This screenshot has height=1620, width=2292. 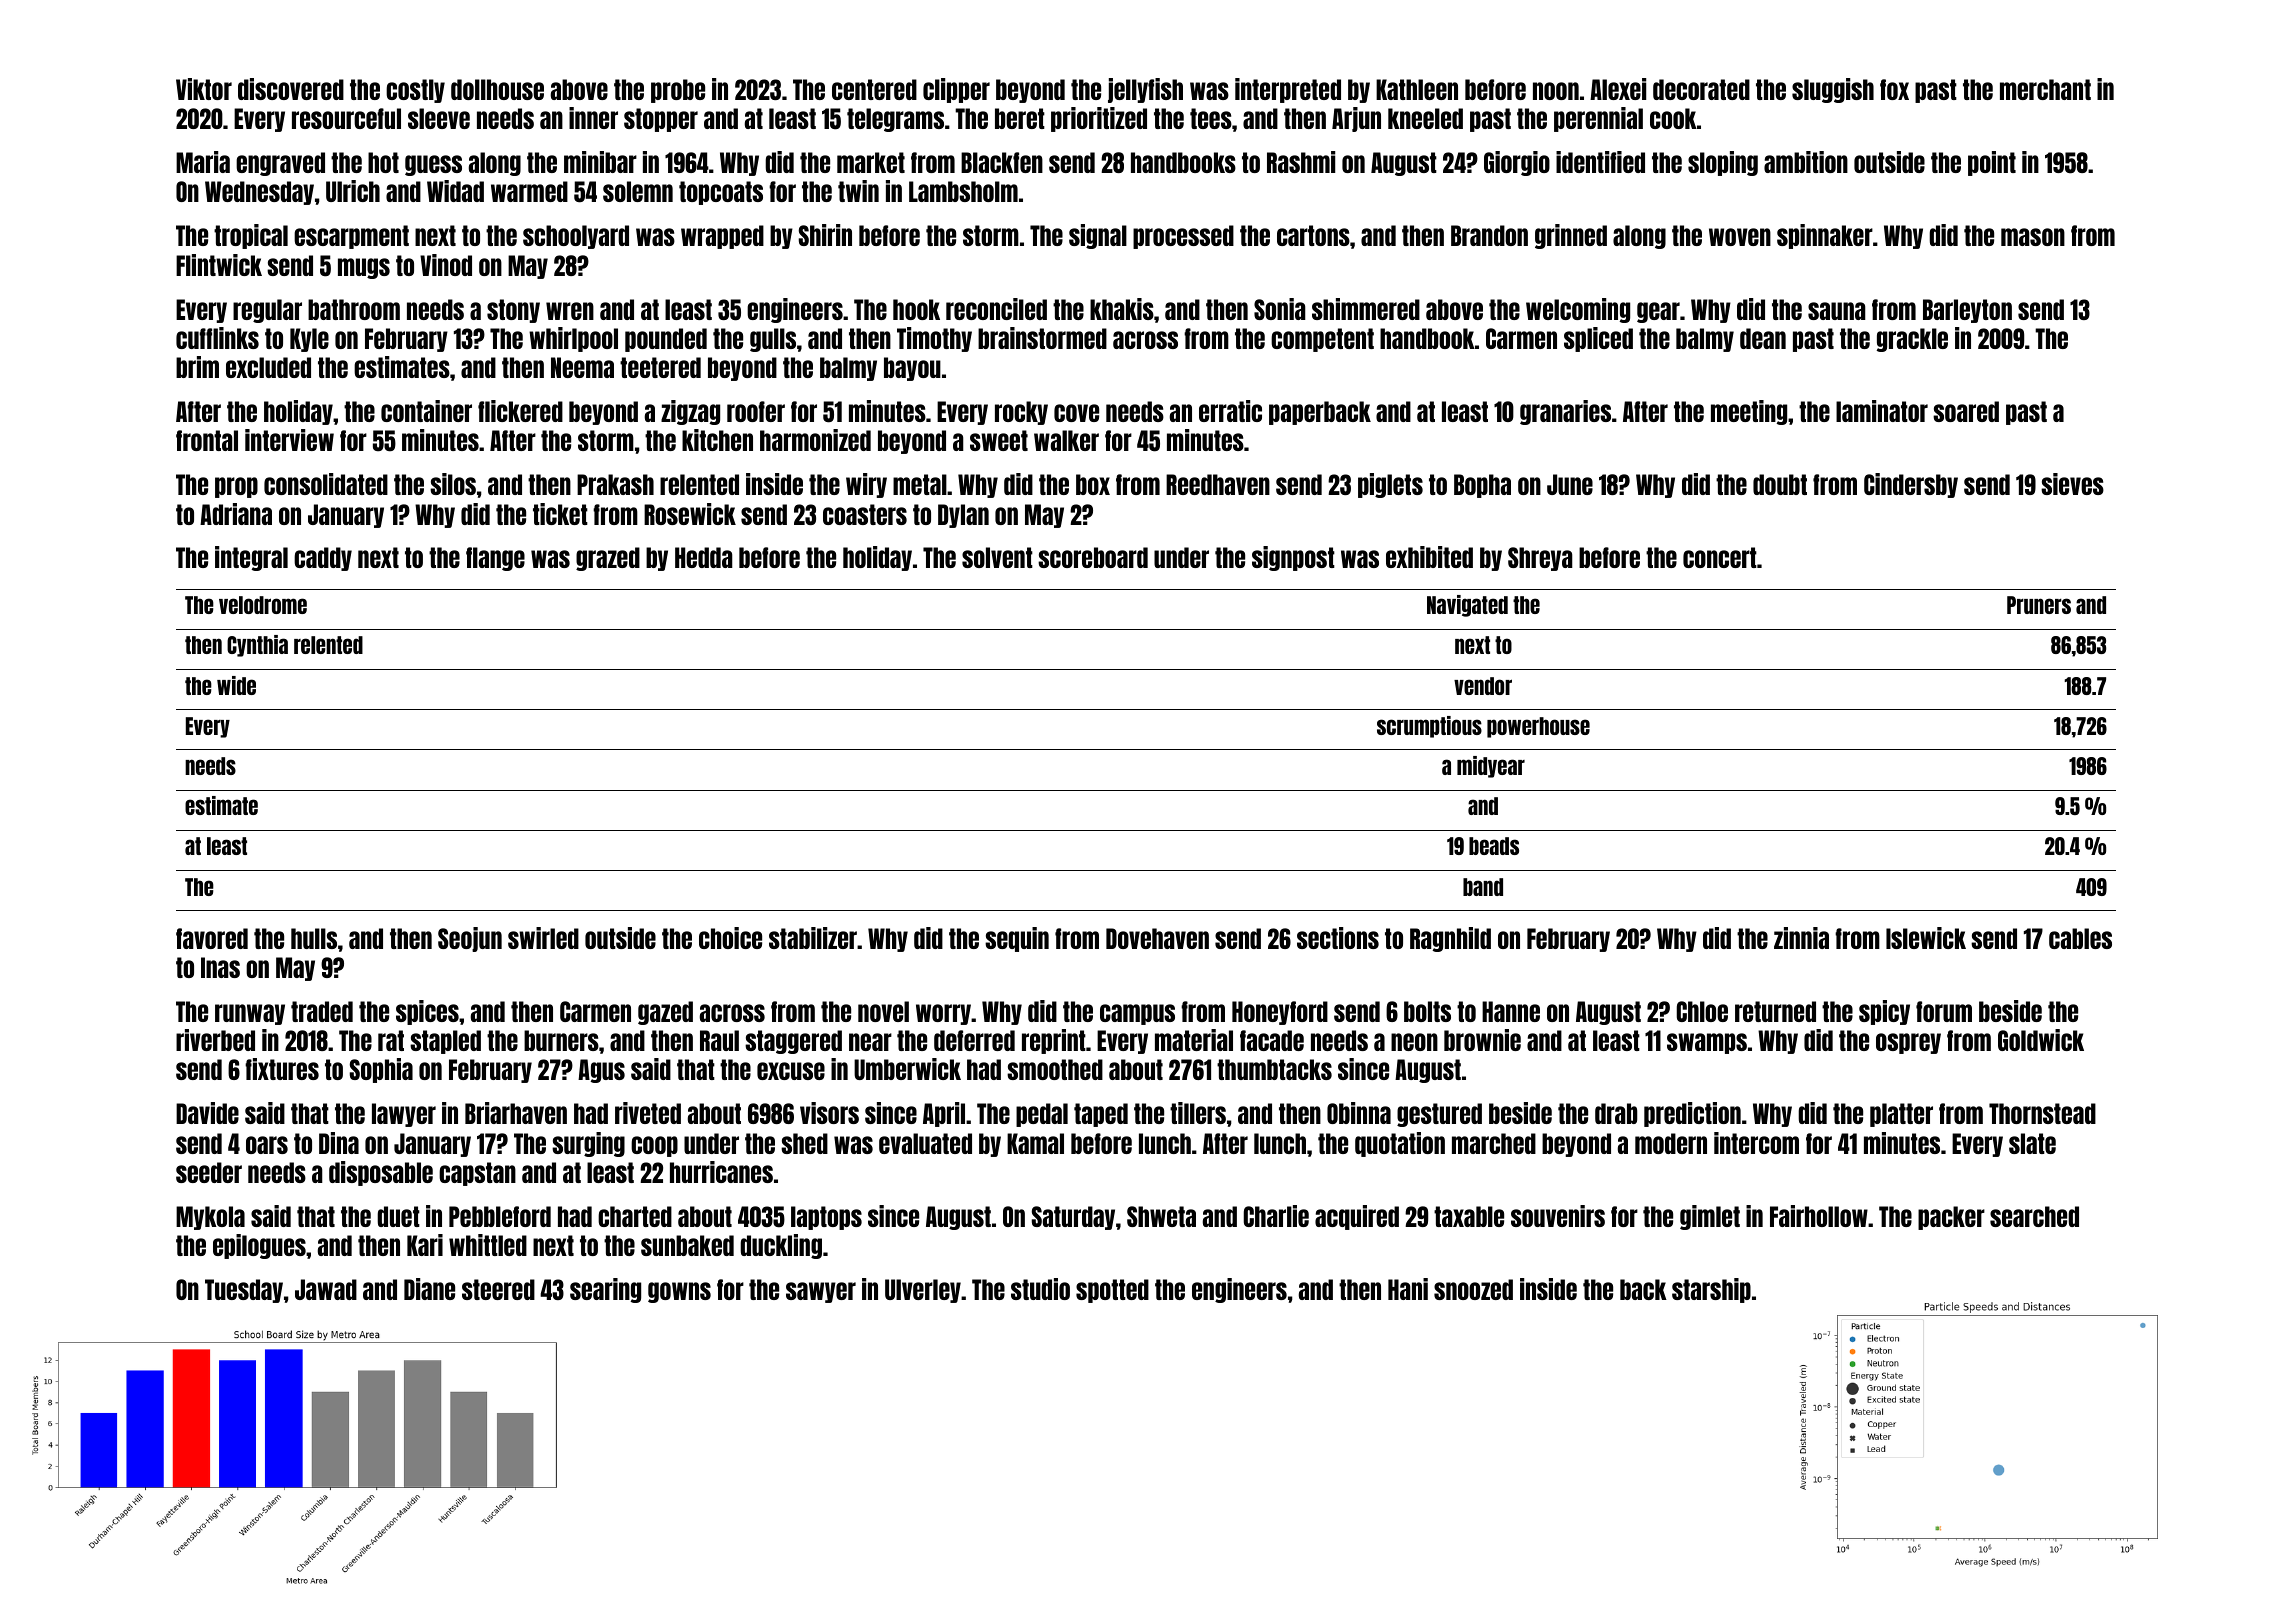 I want to click on seeder, so click(x=209, y=1172).
